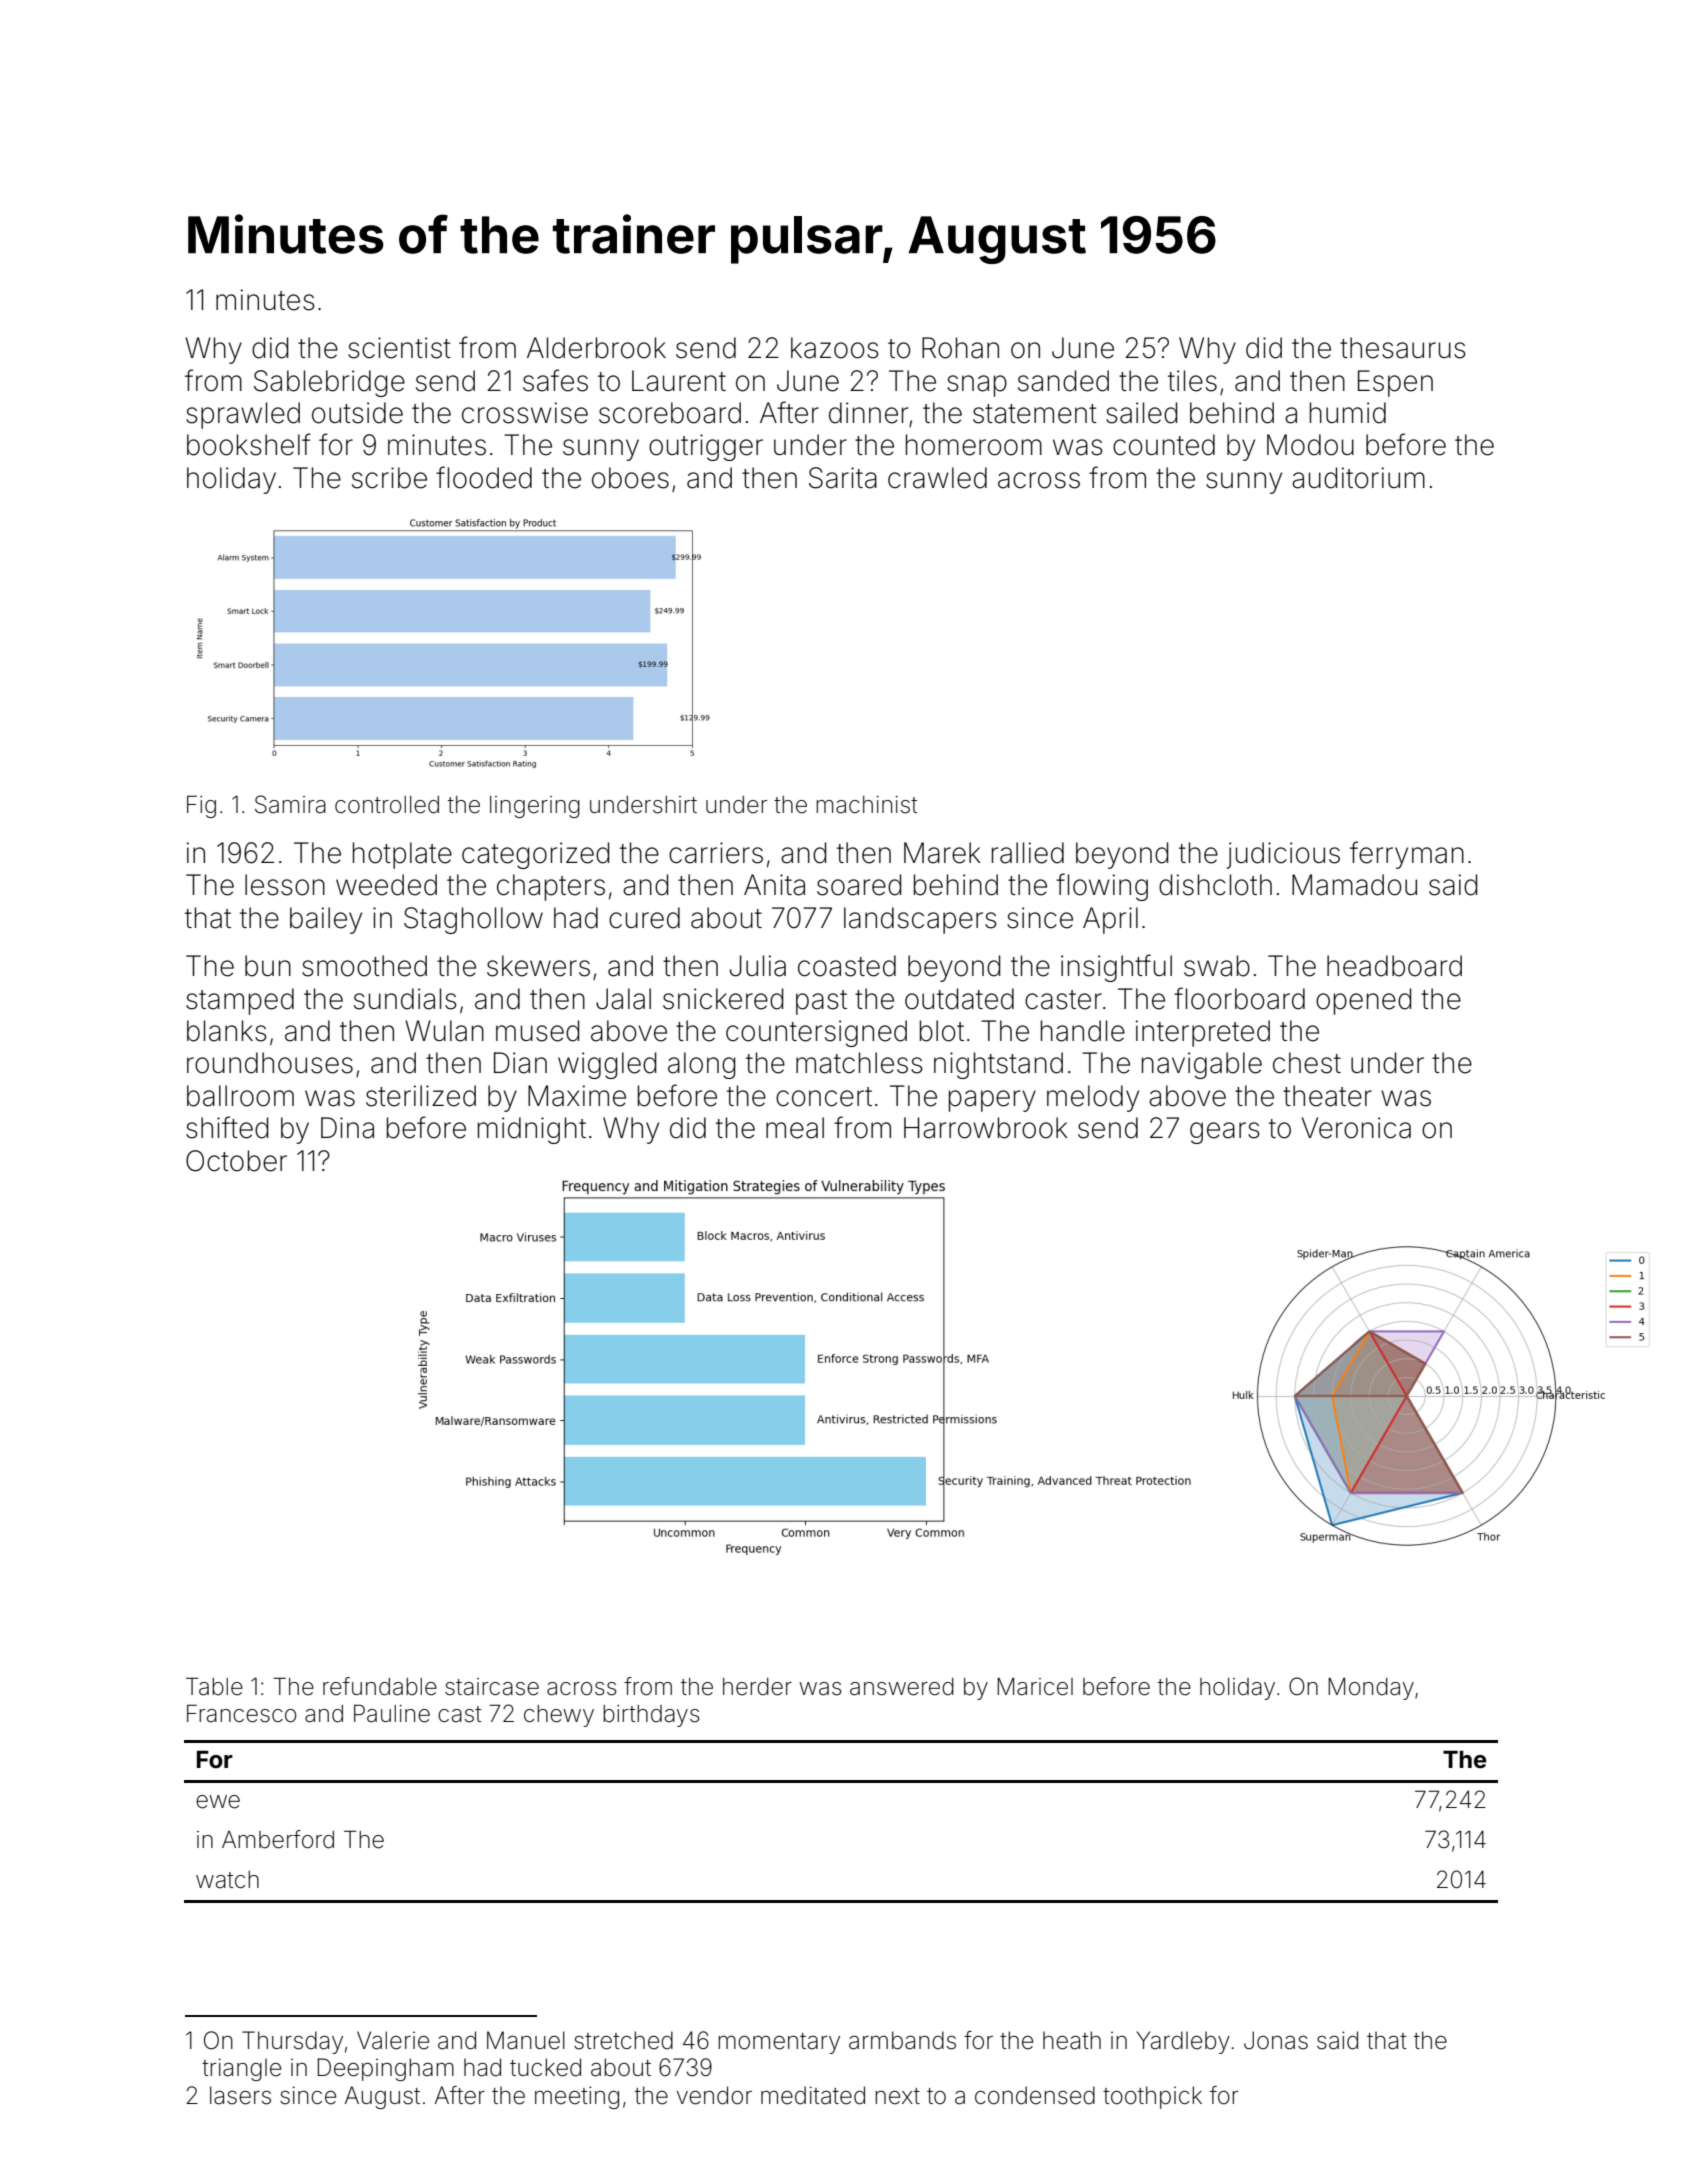  Describe the element at coordinates (385, 2069) in the screenshot. I see `Deepingham` at that location.
